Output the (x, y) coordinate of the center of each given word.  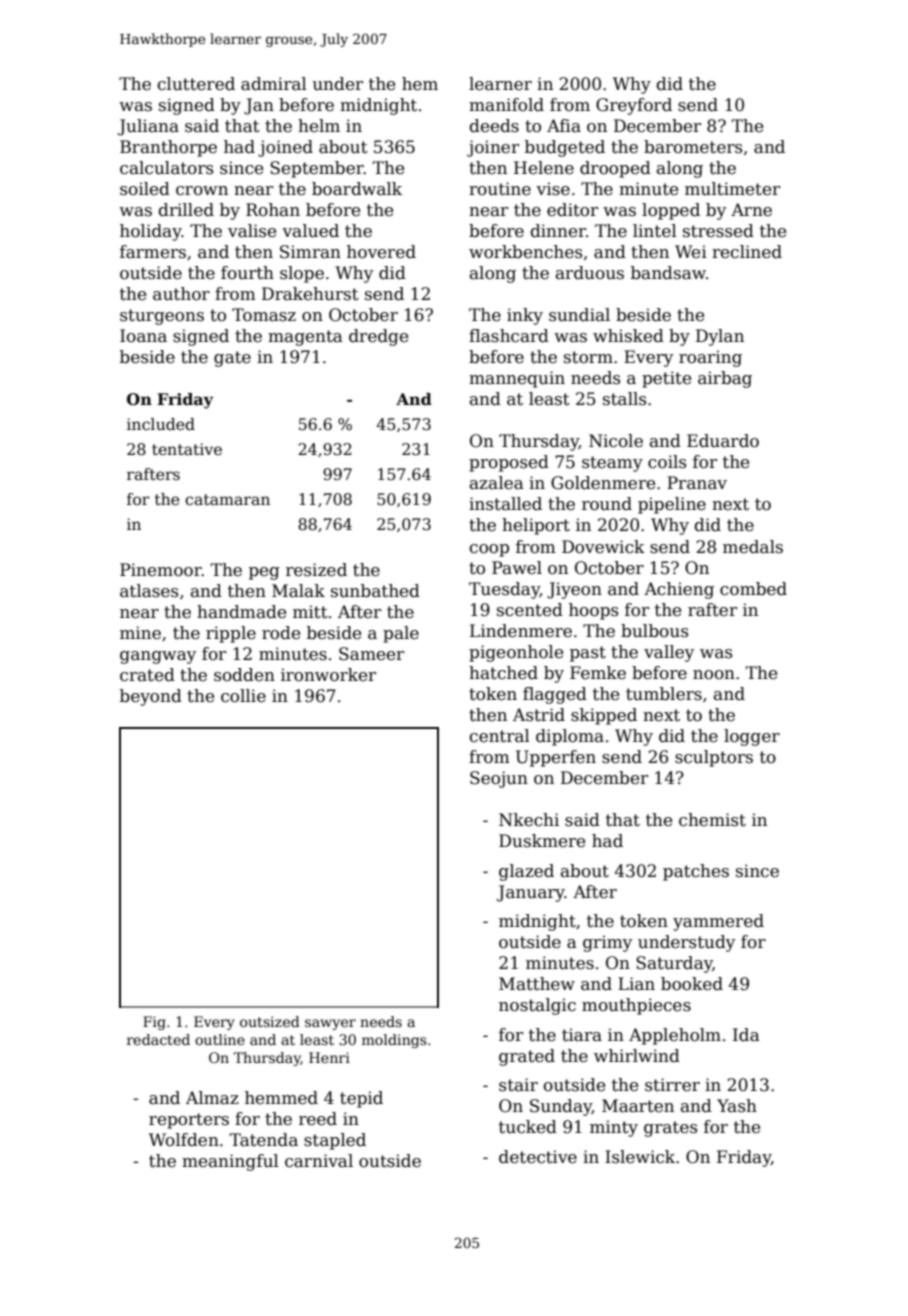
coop (489, 550)
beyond (151, 697)
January (531, 893)
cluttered (196, 84)
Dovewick (603, 547)
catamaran (227, 500)
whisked (628, 336)
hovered (381, 252)
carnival (319, 1161)
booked (692, 984)
